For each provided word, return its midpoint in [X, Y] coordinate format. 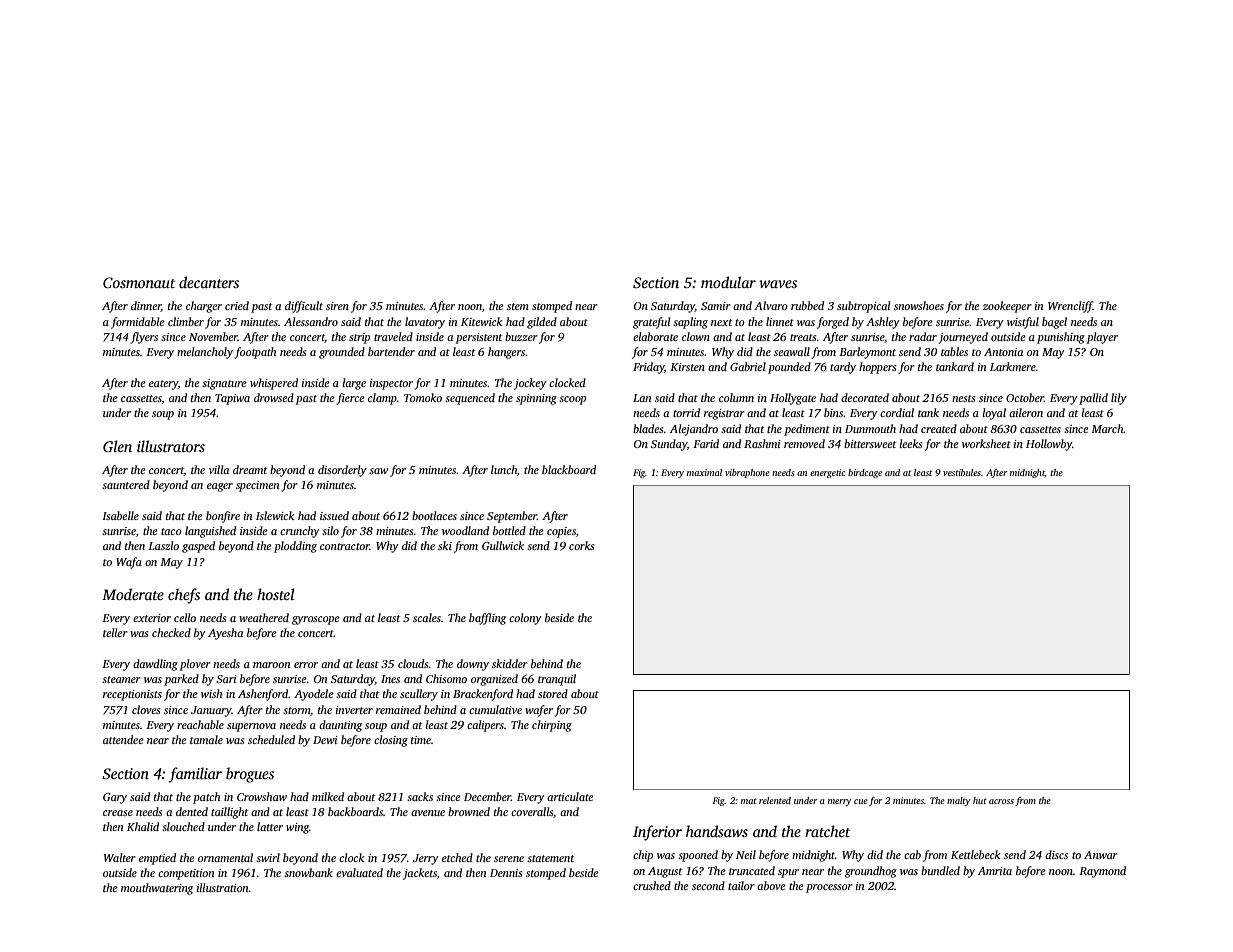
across [1001, 801]
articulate [570, 796]
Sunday [669, 445]
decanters [209, 282]
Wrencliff [1070, 307]
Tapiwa [232, 399]
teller [115, 632]
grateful [651, 323]
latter [270, 826]
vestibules [962, 472]
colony [525, 619]
